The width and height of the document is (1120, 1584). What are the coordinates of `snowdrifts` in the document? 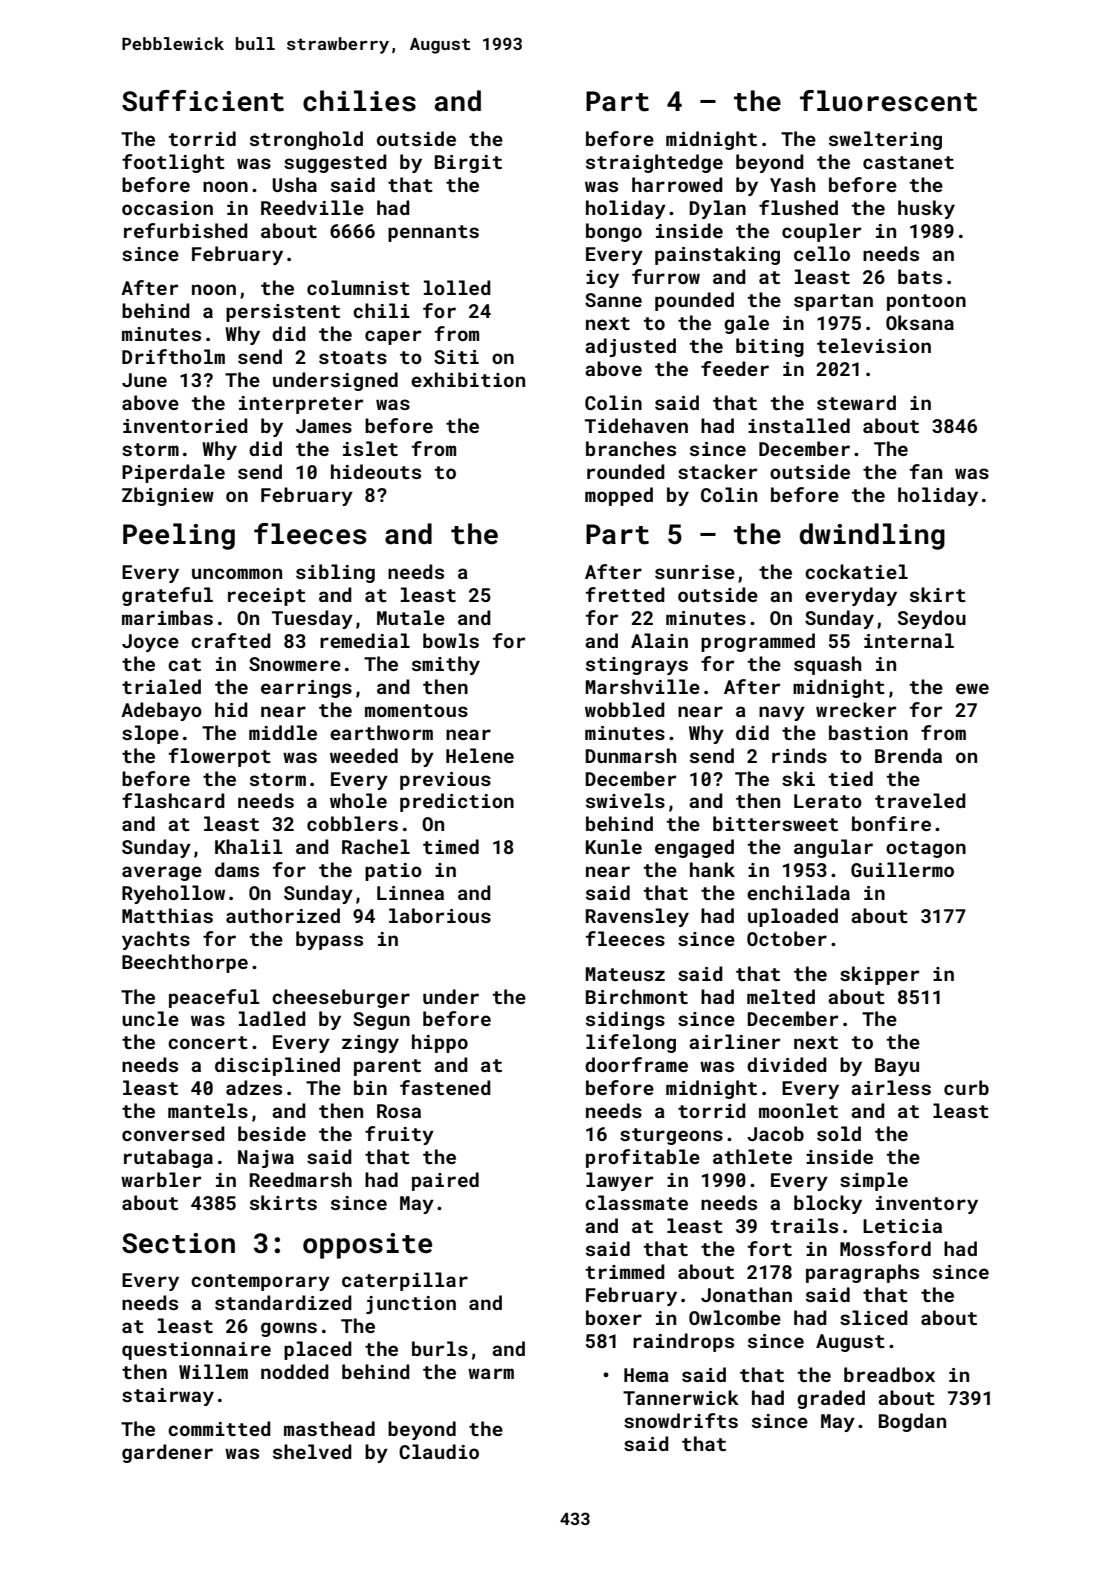 It's located at (681, 1420).
